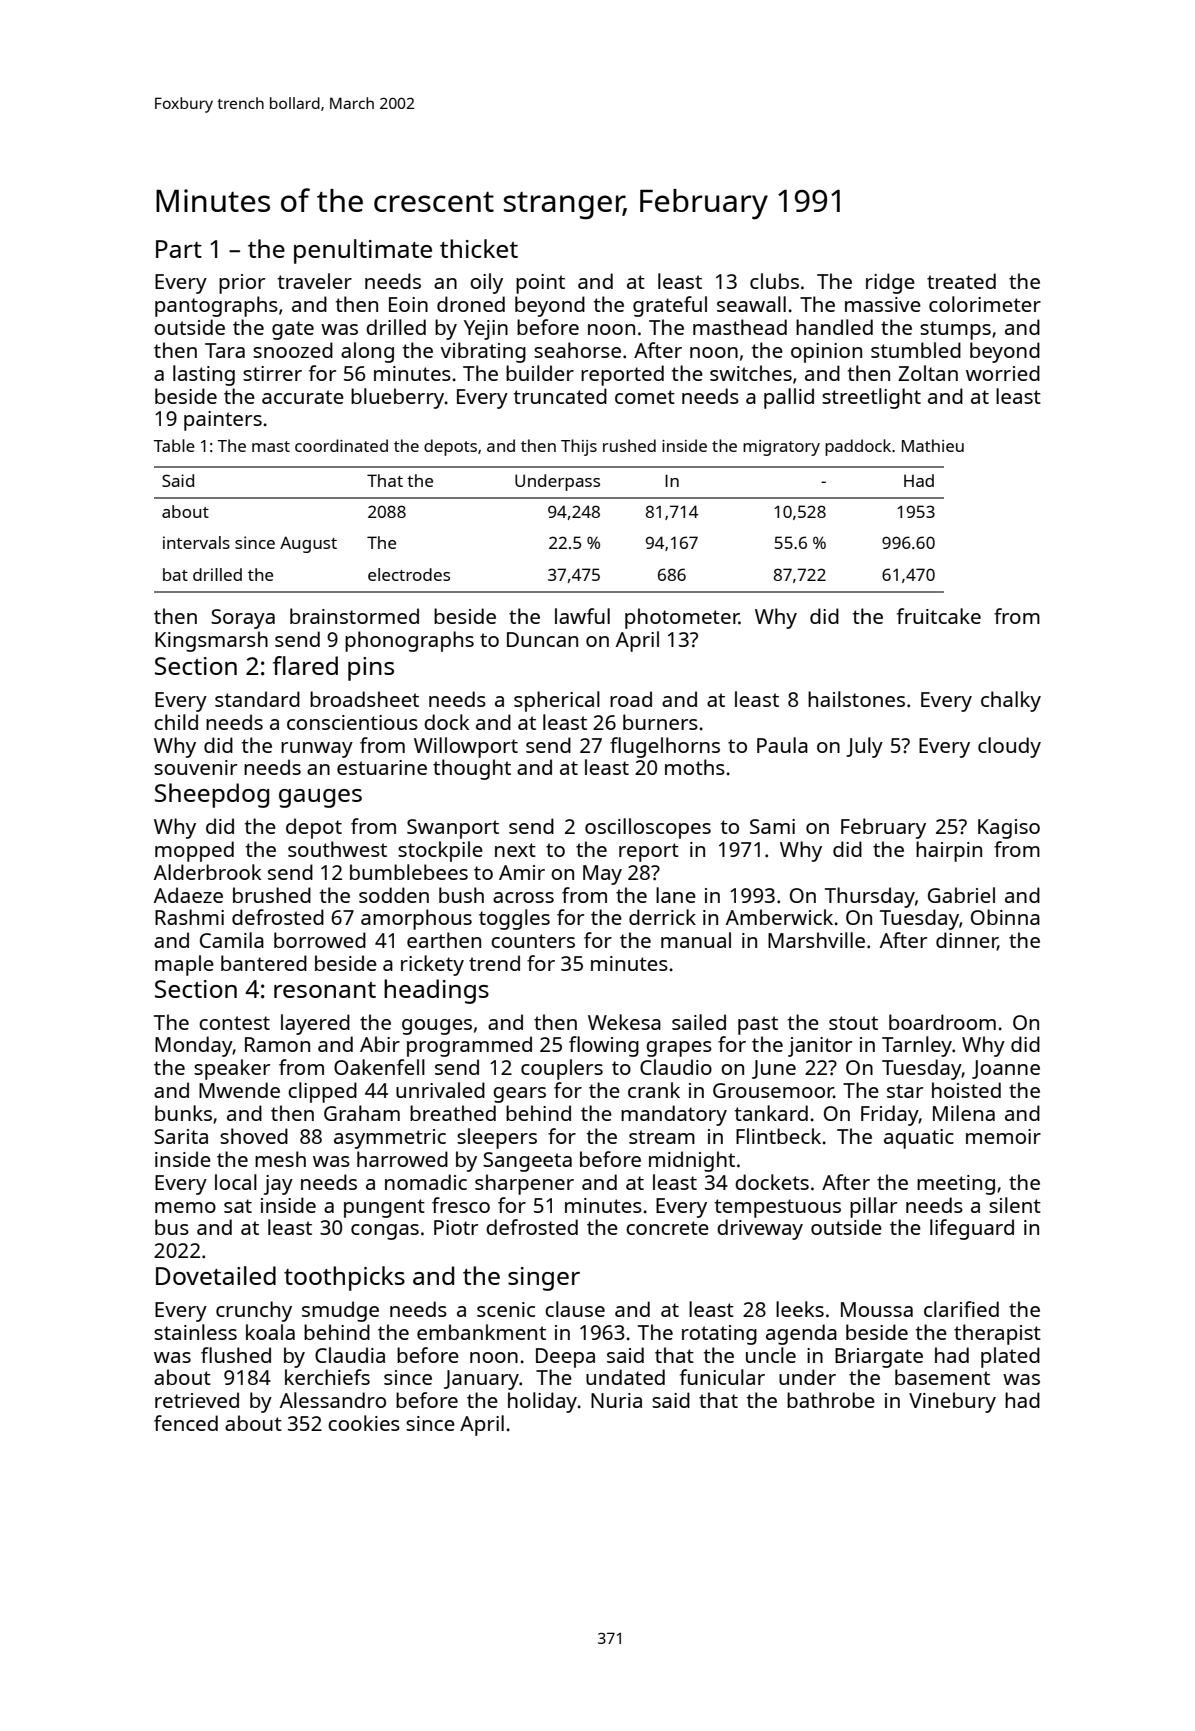  Describe the element at coordinates (344, 1278) in the screenshot. I see `toothpicks` at that location.
